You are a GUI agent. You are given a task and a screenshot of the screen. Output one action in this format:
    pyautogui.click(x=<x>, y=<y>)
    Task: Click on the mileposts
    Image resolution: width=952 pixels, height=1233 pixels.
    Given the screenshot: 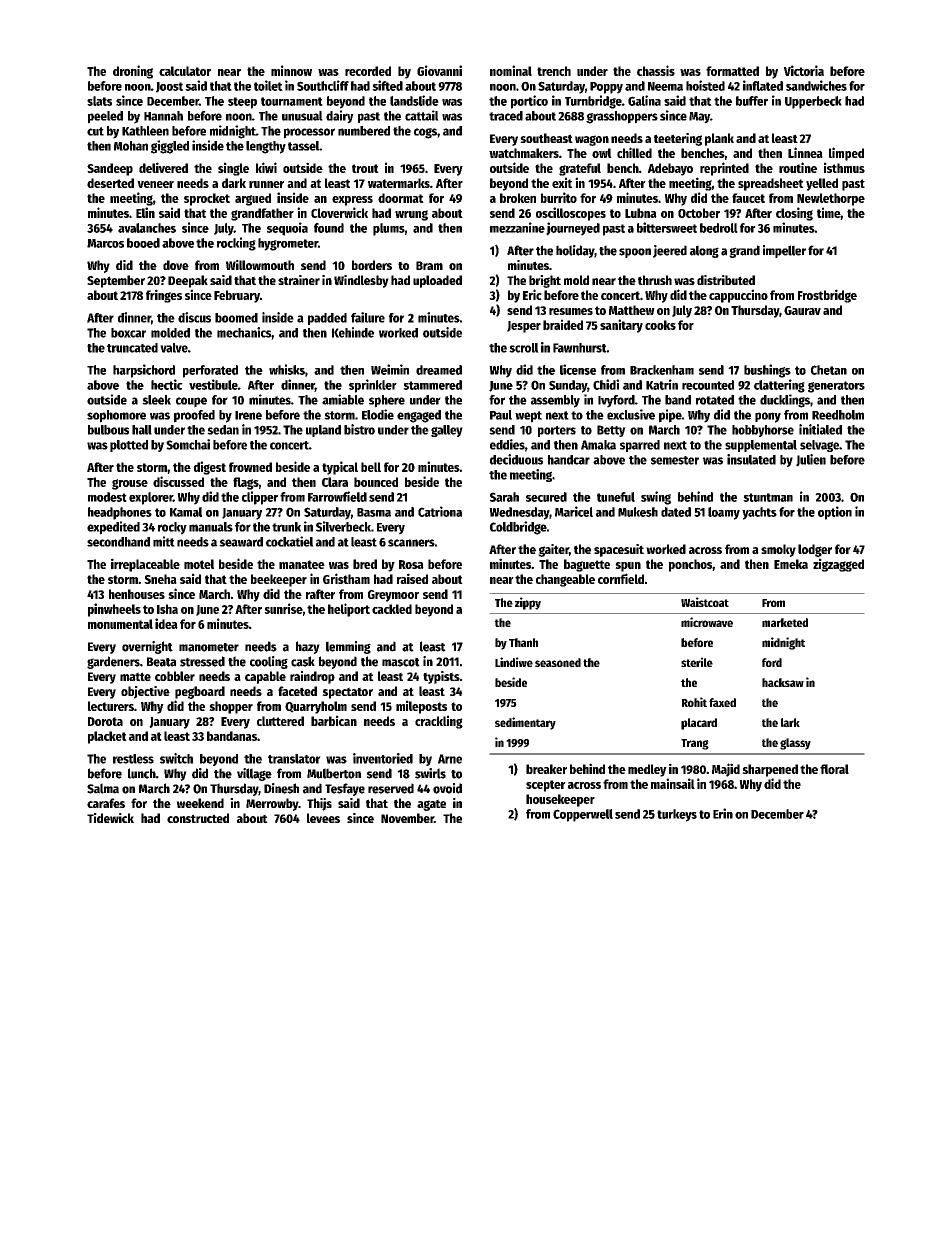 What is the action you would take?
    pyautogui.click(x=421, y=707)
